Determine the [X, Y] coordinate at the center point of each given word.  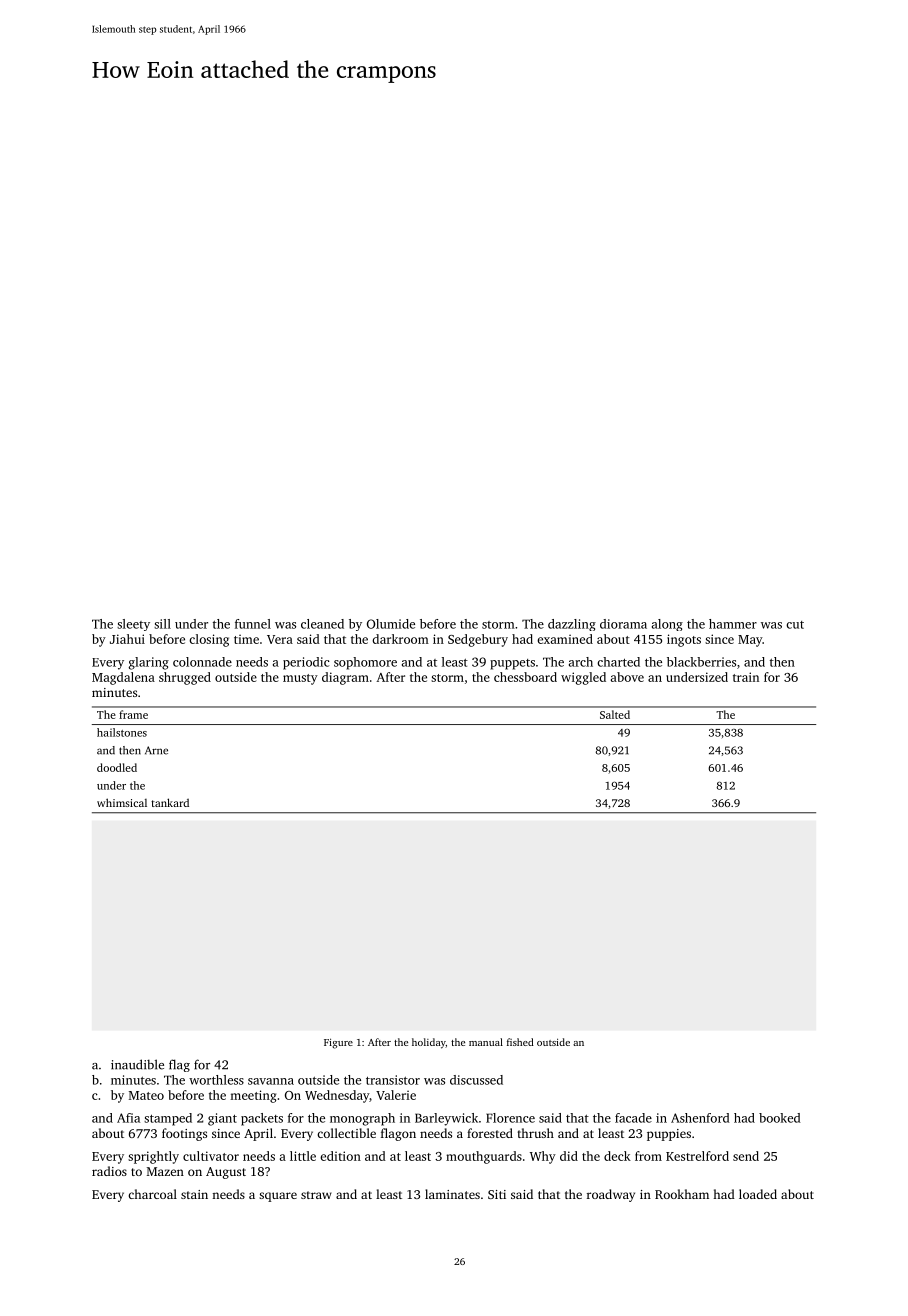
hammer [733, 624]
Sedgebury [478, 640]
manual [486, 1042]
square [278, 1197]
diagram [345, 678]
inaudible [137, 1064]
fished [520, 1042]
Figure [338, 1043]
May [750, 641]
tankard [170, 802]
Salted [615, 714]
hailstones [122, 732]
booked [780, 1118]
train [746, 677]
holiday [429, 1043]
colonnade [202, 662]
